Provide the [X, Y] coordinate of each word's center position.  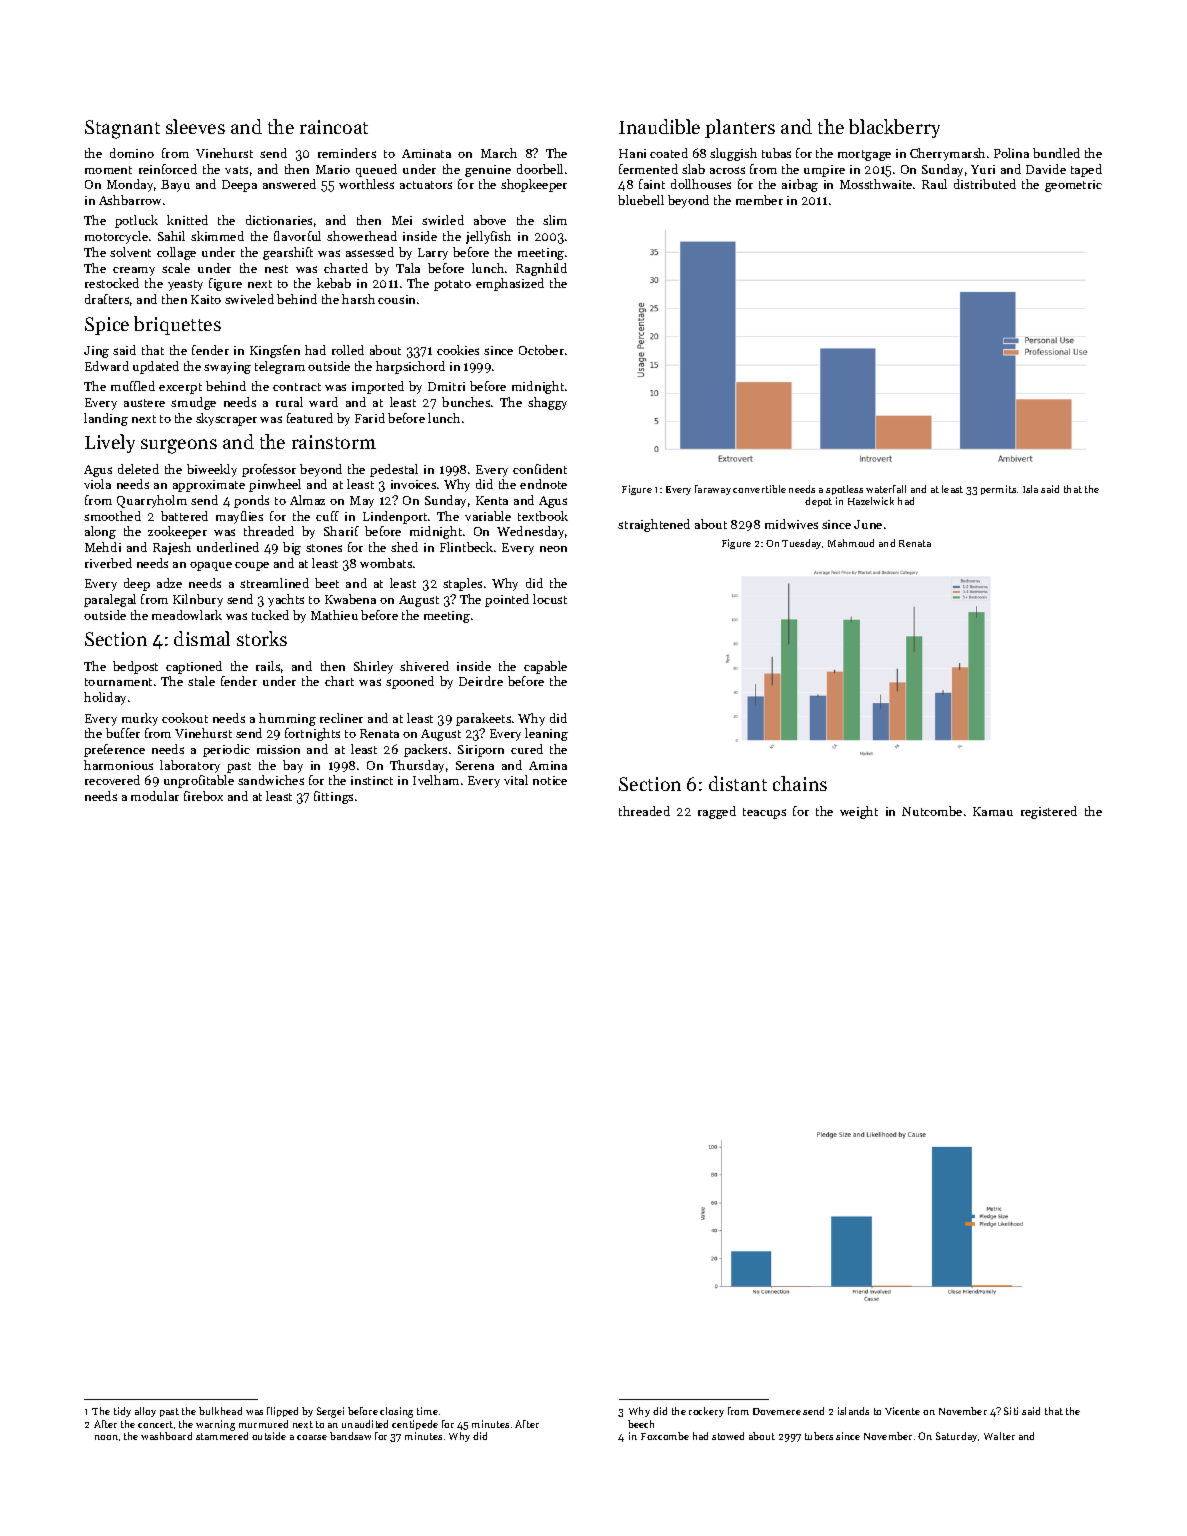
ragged [717, 812]
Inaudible [659, 126]
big [292, 548]
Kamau [993, 811]
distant [738, 783]
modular [155, 796]
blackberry [894, 128]
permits [998, 490]
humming [287, 719]
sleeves [195, 126]
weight [859, 812]
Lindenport [395, 517]
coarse [312, 1437]
